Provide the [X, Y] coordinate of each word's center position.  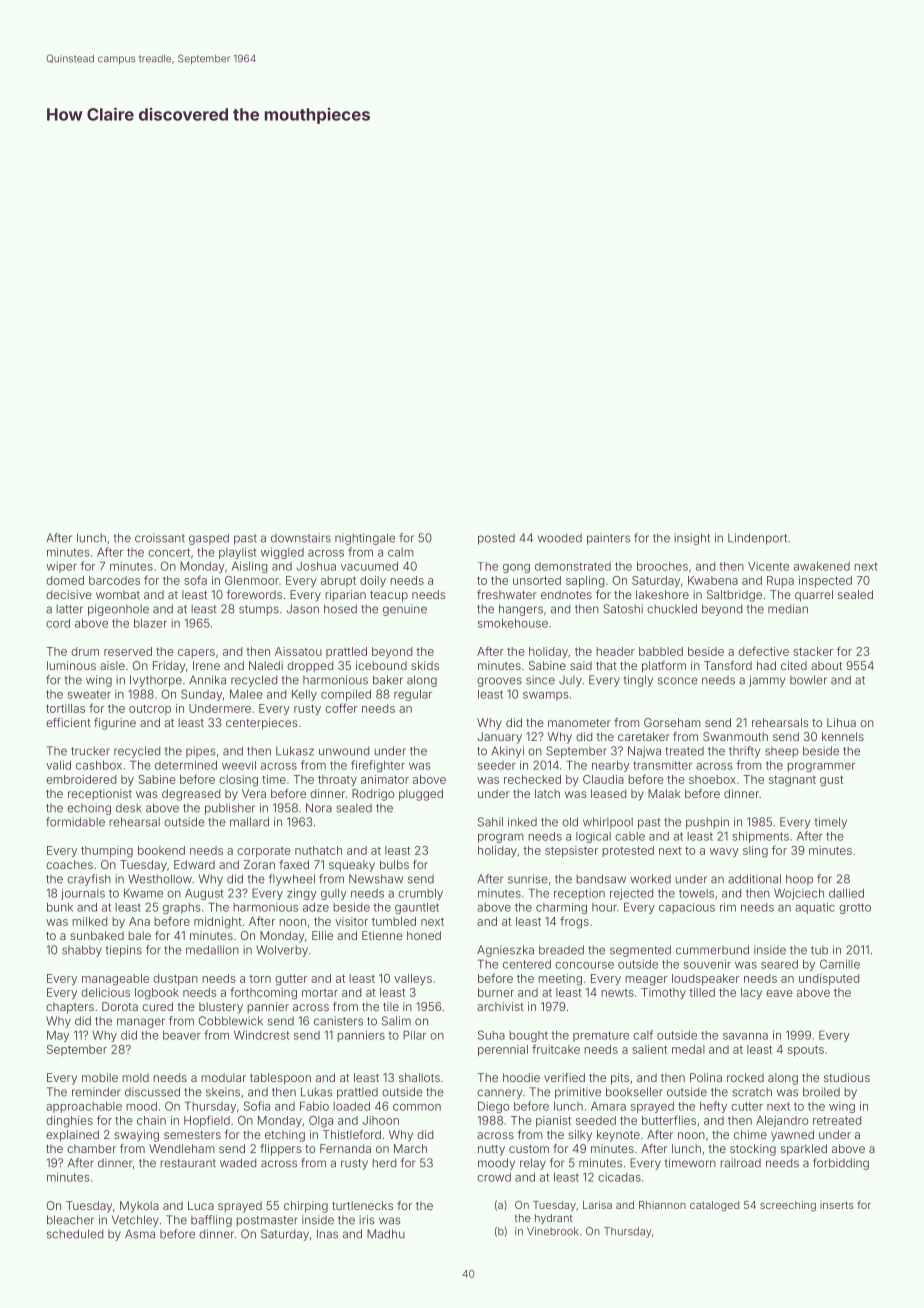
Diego [493, 1107]
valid [58, 765]
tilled [702, 992]
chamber [91, 1148]
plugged [421, 795]
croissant [160, 538]
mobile [100, 1077]
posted [496, 539]
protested [628, 851]
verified [564, 1077]
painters [608, 539]
